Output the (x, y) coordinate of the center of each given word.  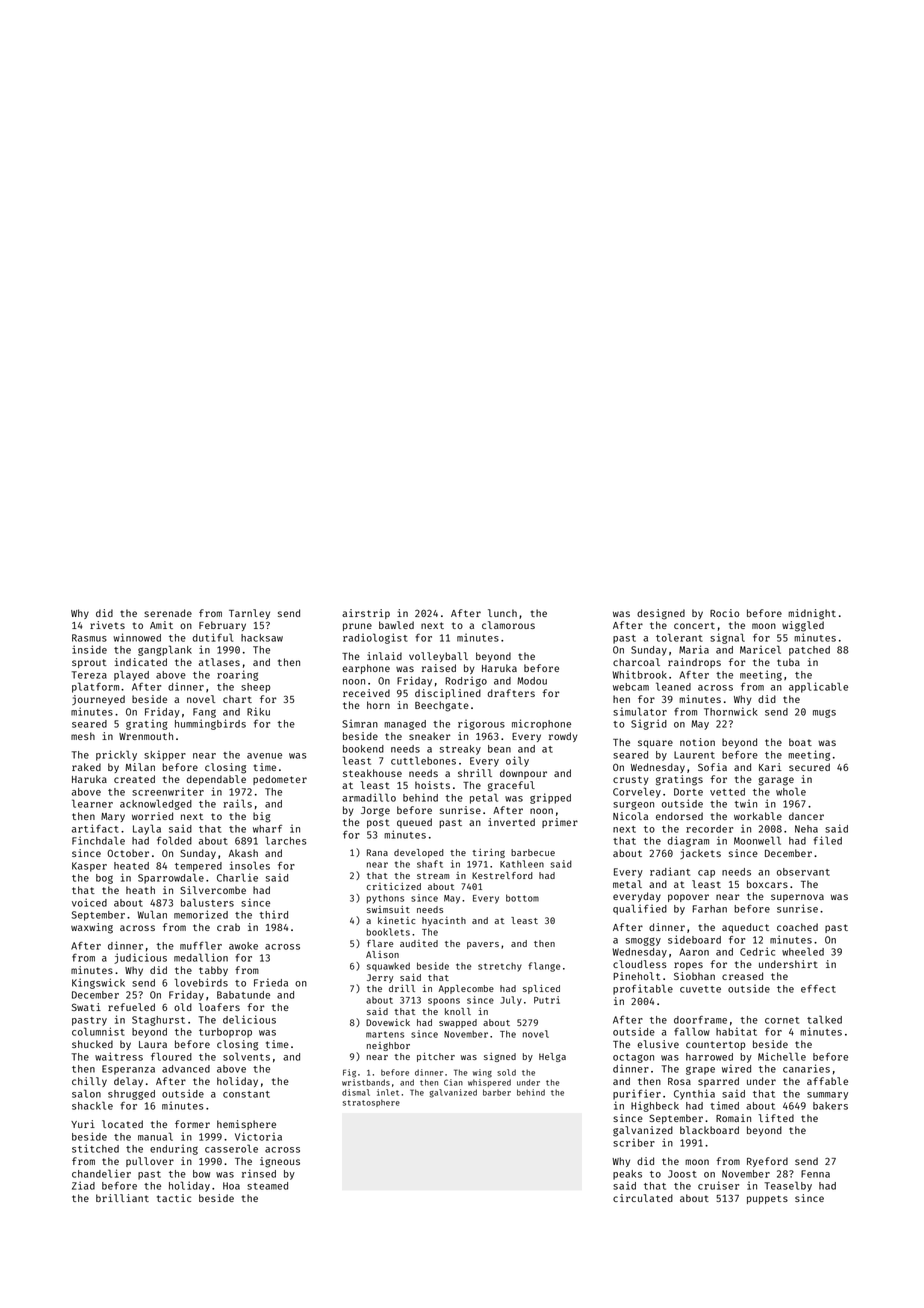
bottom (522, 898)
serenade (168, 613)
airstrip (366, 614)
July (511, 1001)
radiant (670, 871)
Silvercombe (213, 890)
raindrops (694, 663)
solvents (246, 1056)
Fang (204, 713)
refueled (131, 1007)
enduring (174, 1149)
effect (818, 989)
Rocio (725, 613)
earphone (366, 669)
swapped (458, 1023)
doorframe (700, 1020)
